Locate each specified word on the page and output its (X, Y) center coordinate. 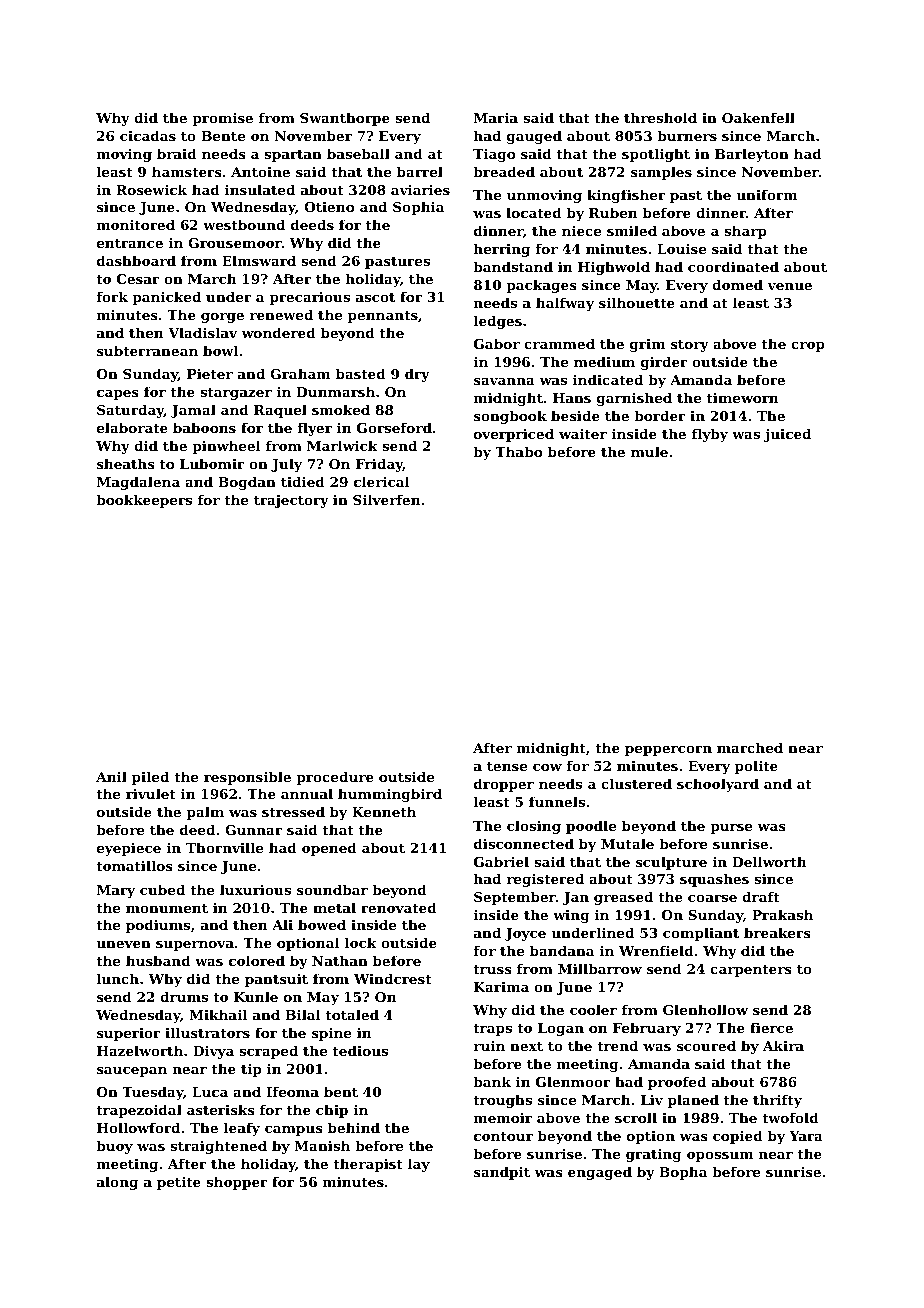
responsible (247, 778)
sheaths (126, 463)
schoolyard (718, 785)
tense (507, 766)
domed (737, 284)
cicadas (148, 135)
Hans (572, 398)
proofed (677, 1083)
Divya (213, 1052)
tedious (360, 1050)
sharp (745, 232)
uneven (123, 944)
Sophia (418, 208)
